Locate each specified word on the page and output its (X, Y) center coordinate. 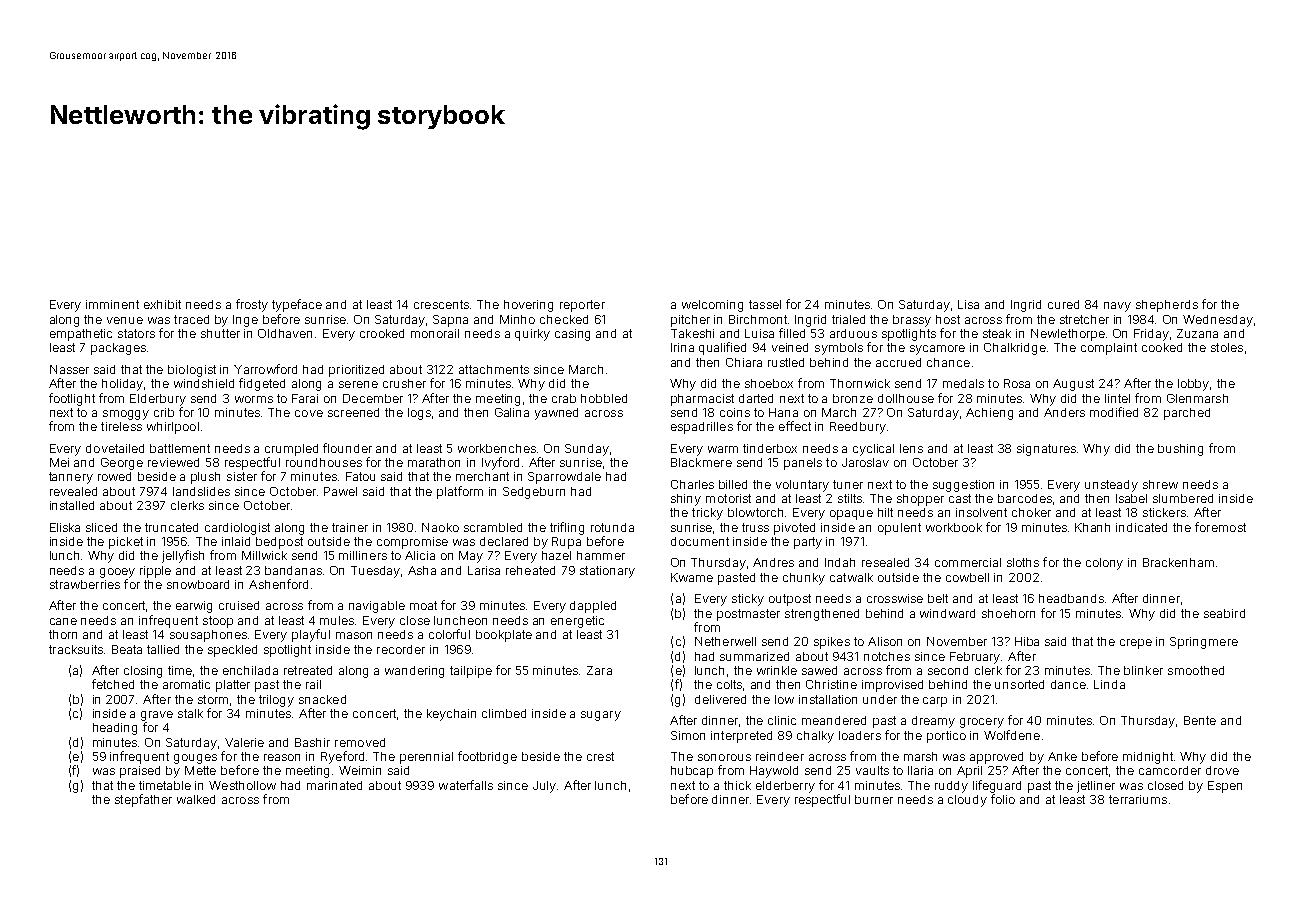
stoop (218, 622)
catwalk (851, 577)
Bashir (312, 742)
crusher (404, 383)
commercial (968, 562)
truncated (171, 527)
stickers (1164, 512)
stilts (850, 498)
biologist (192, 371)
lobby (1193, 385)
